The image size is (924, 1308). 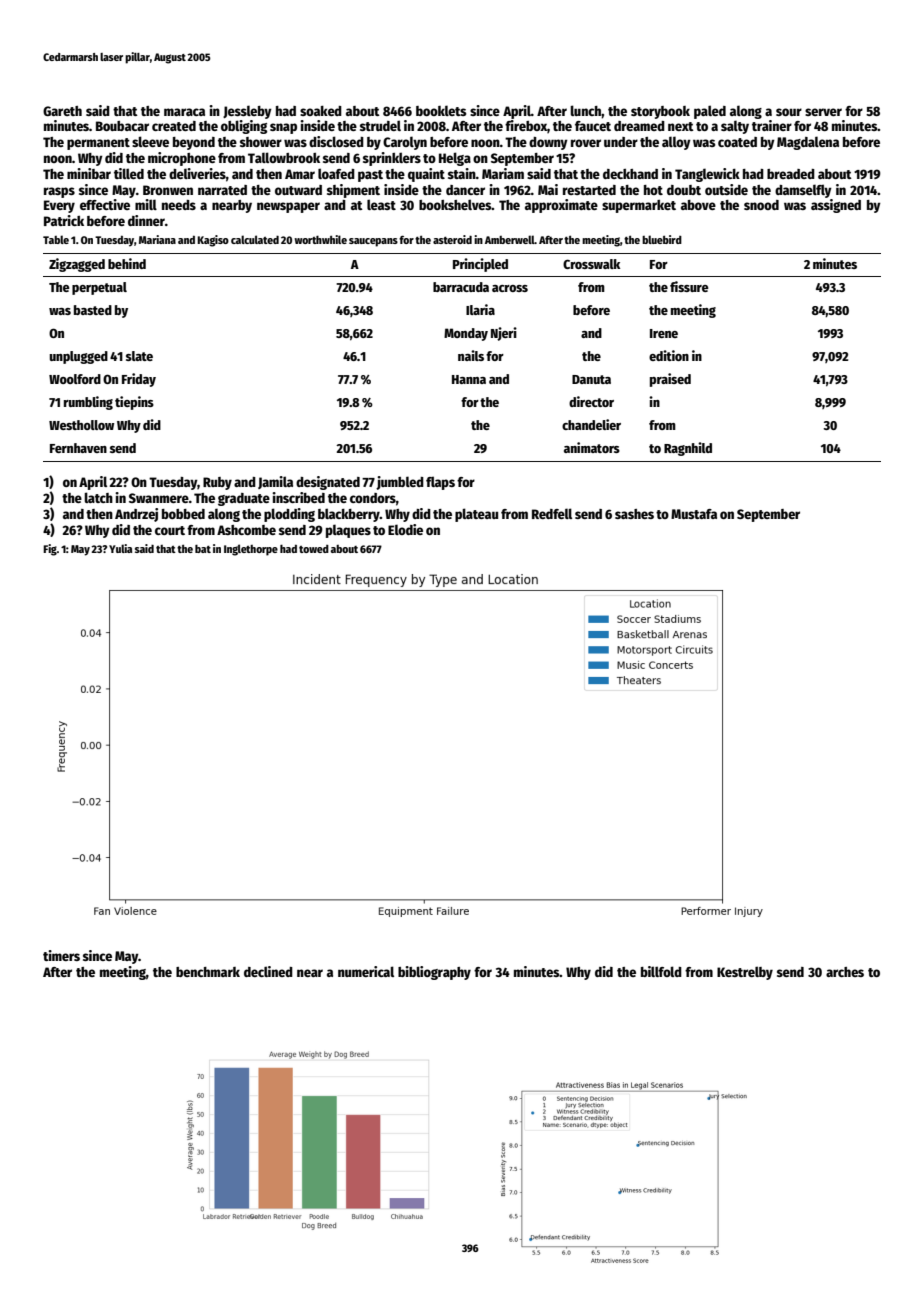 What do you see at coordinates (320, 239) in the screenshot?
I see `worthwhile` at bounding box center [320, 239].
